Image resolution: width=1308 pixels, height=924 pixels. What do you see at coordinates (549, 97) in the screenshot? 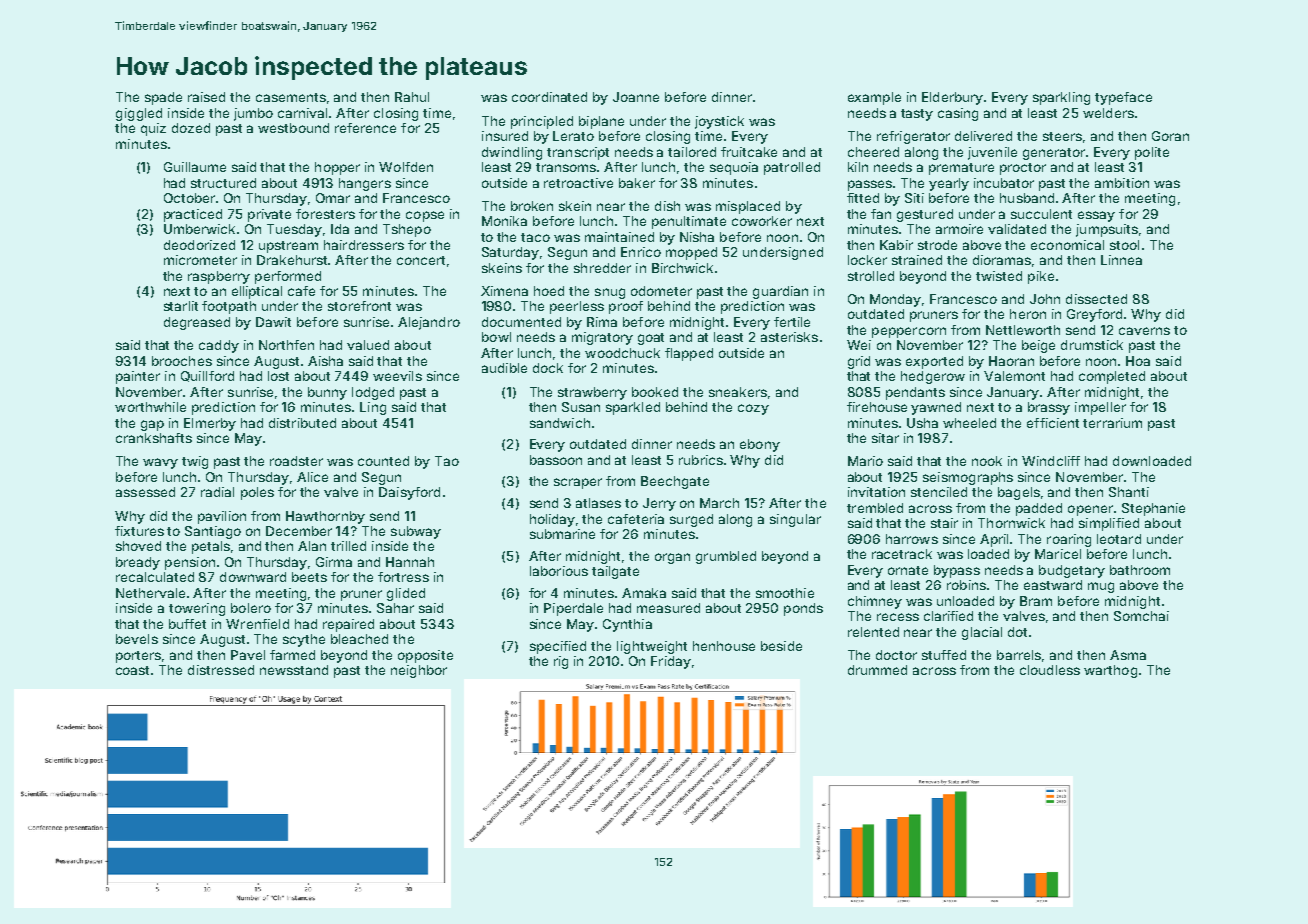
I see `coordinated` at bounding box center [549, 97].
